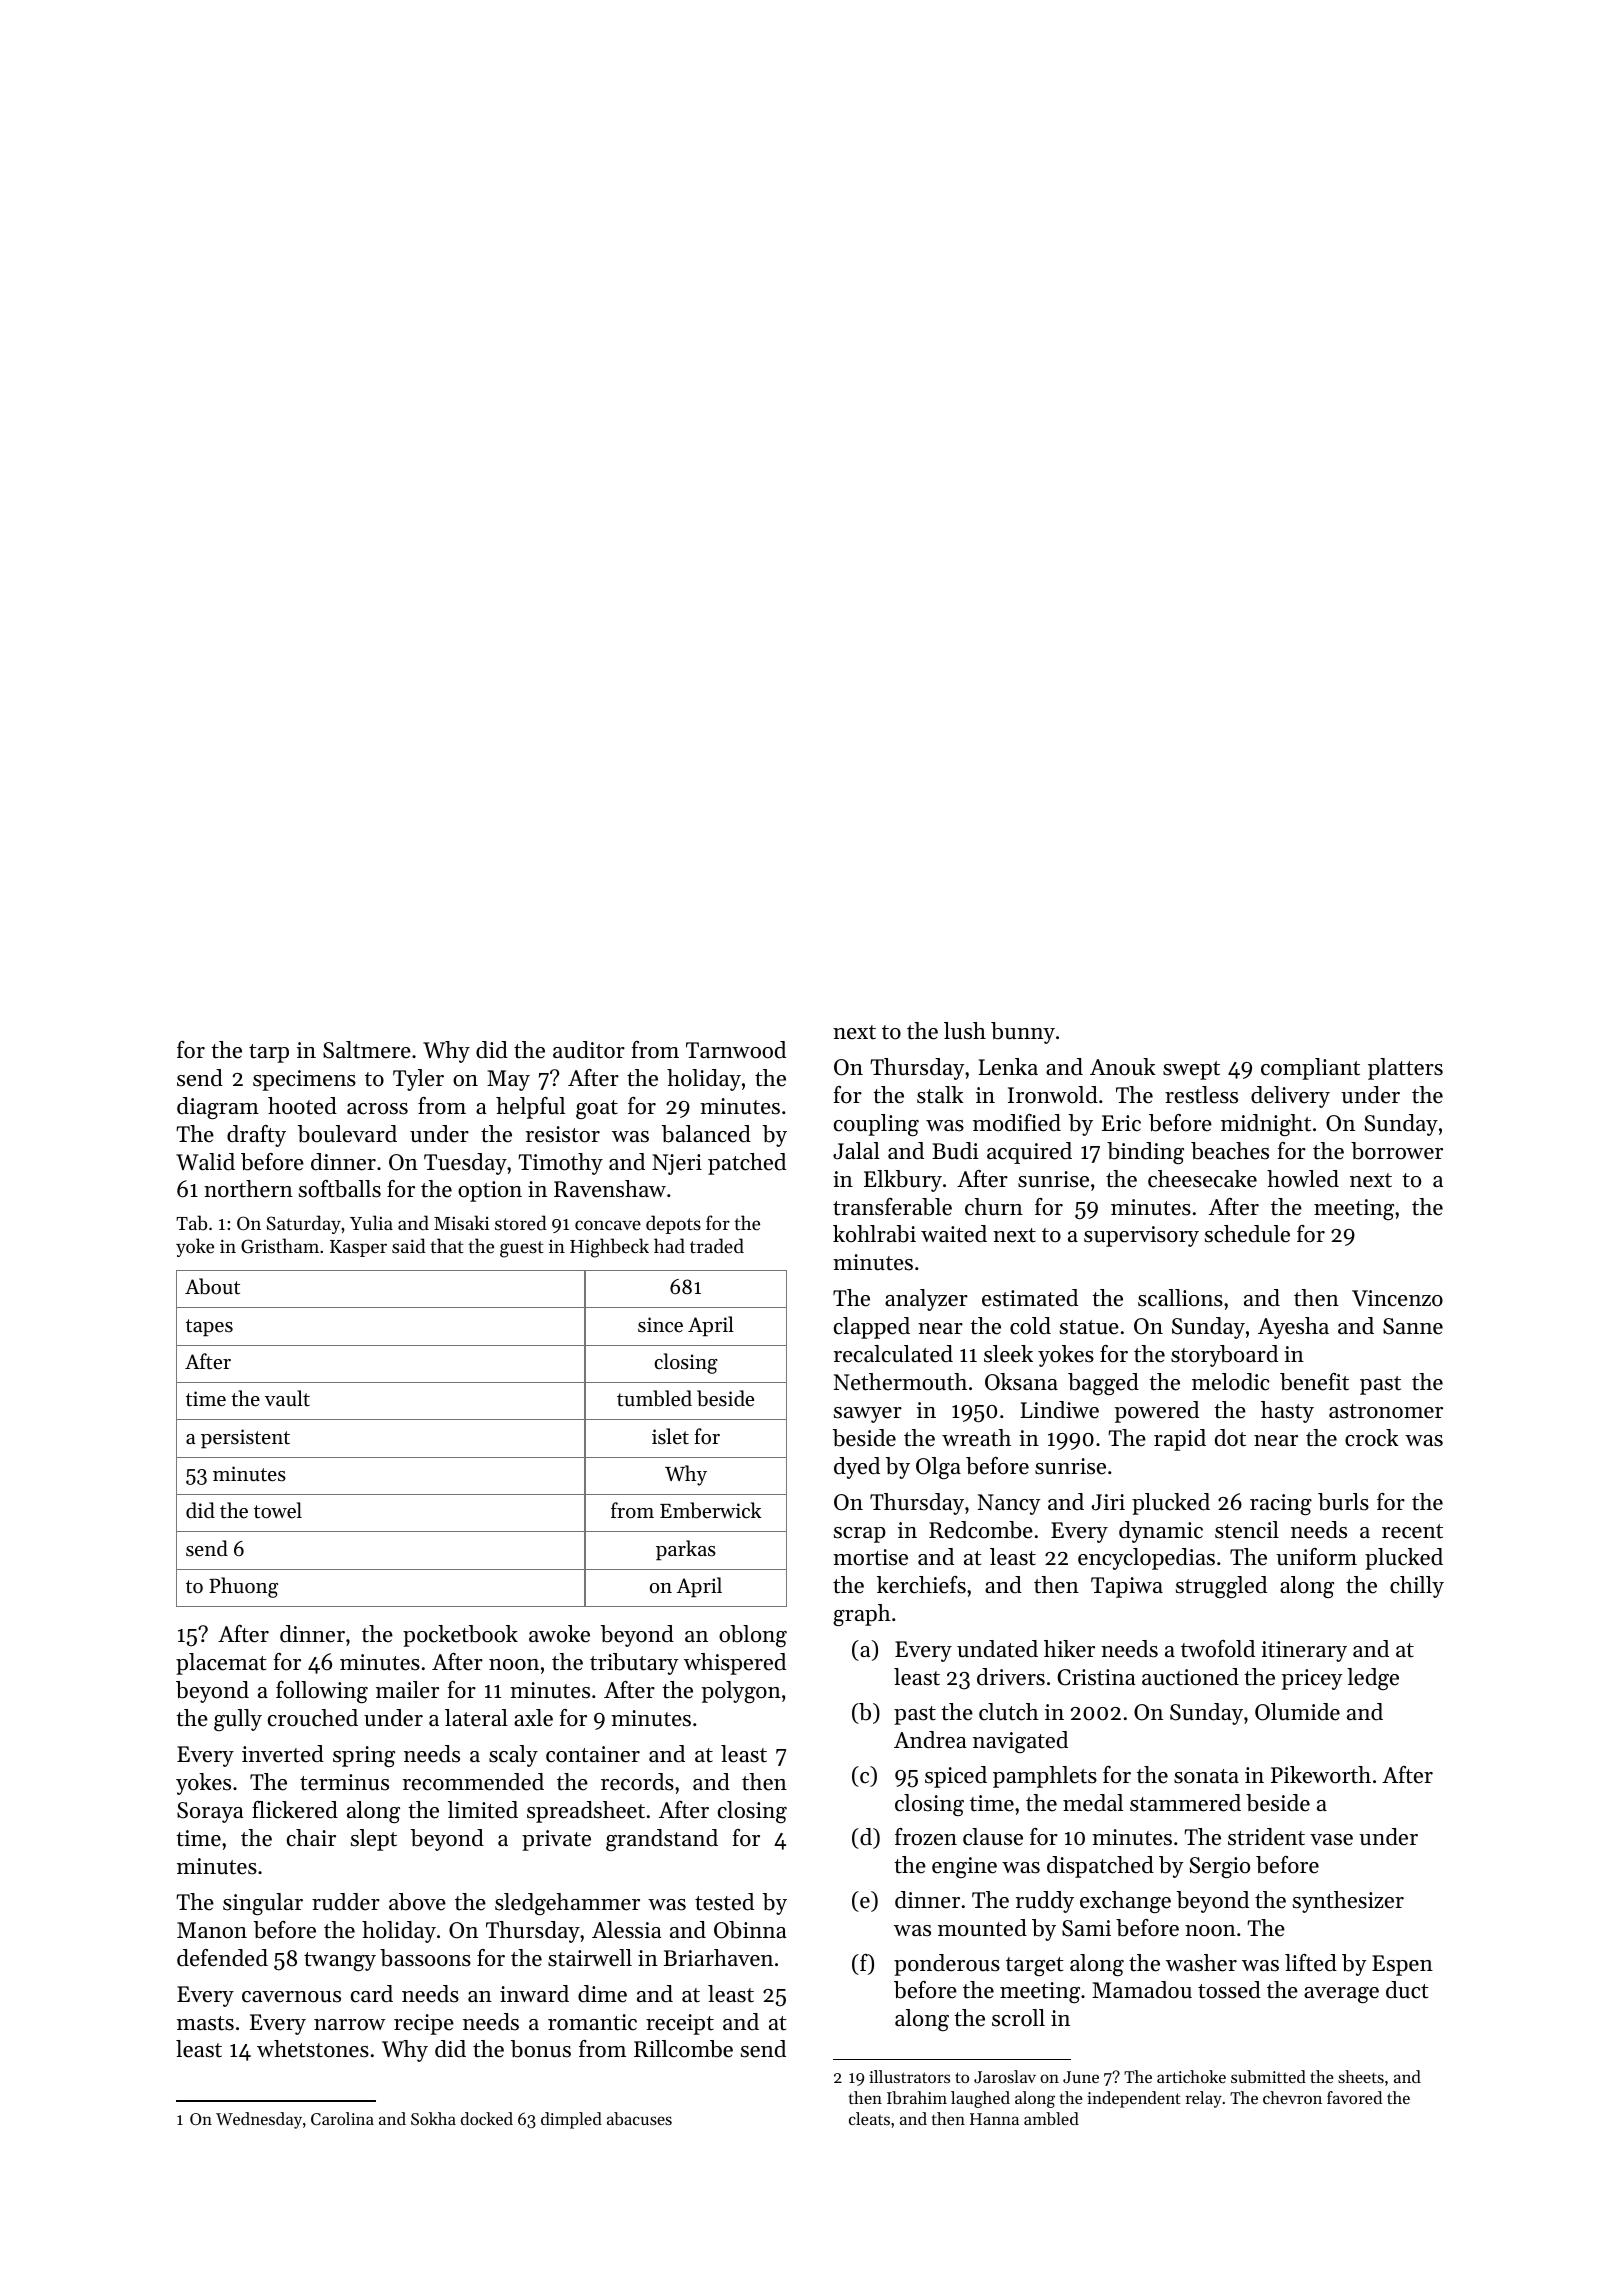  Describe the element at coordinates (1310, 1069) in the screenshot. I see `compliant` at that location.
